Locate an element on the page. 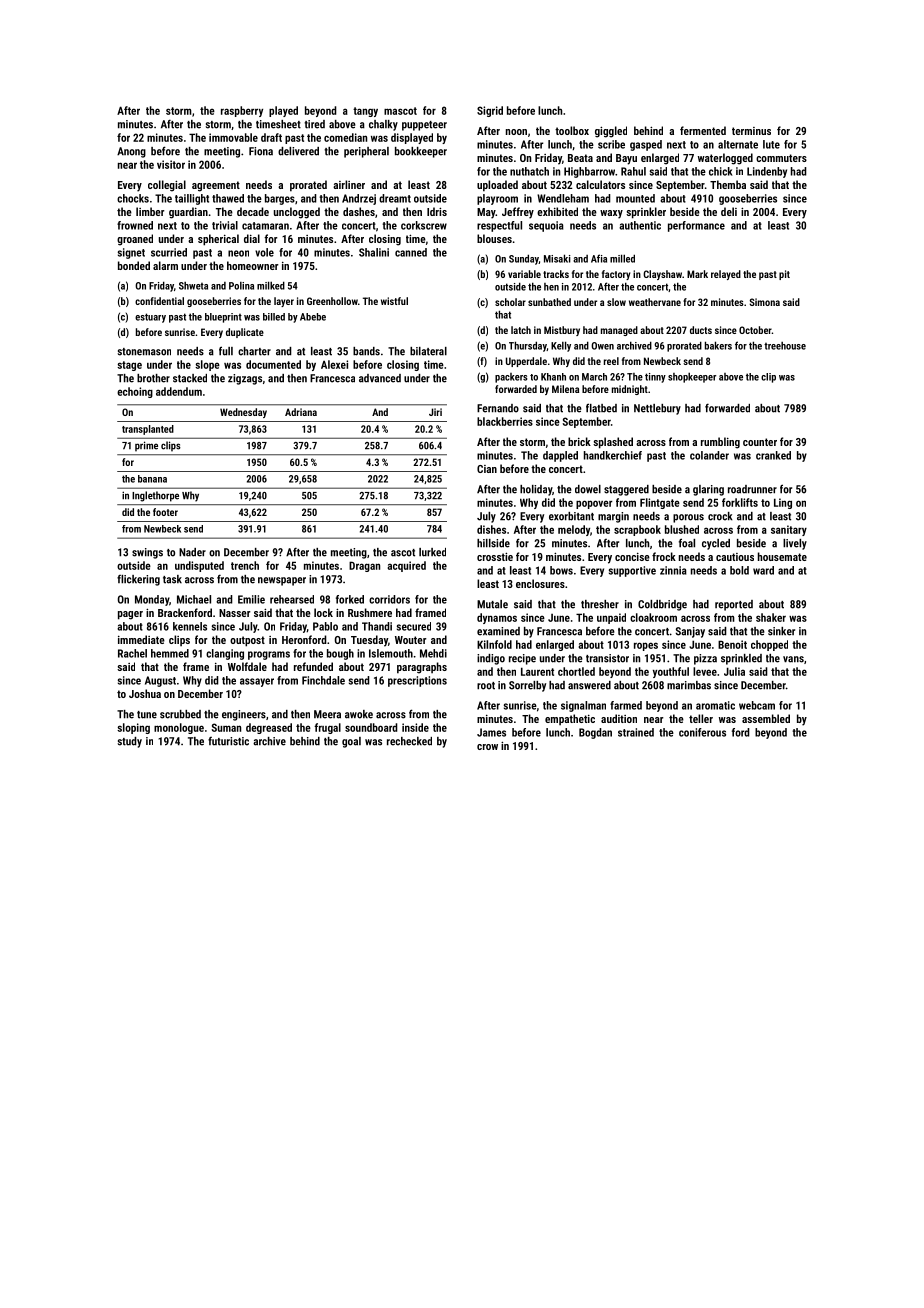 The image size is (924, 1308). prime is located at coordinates (146, 446).
